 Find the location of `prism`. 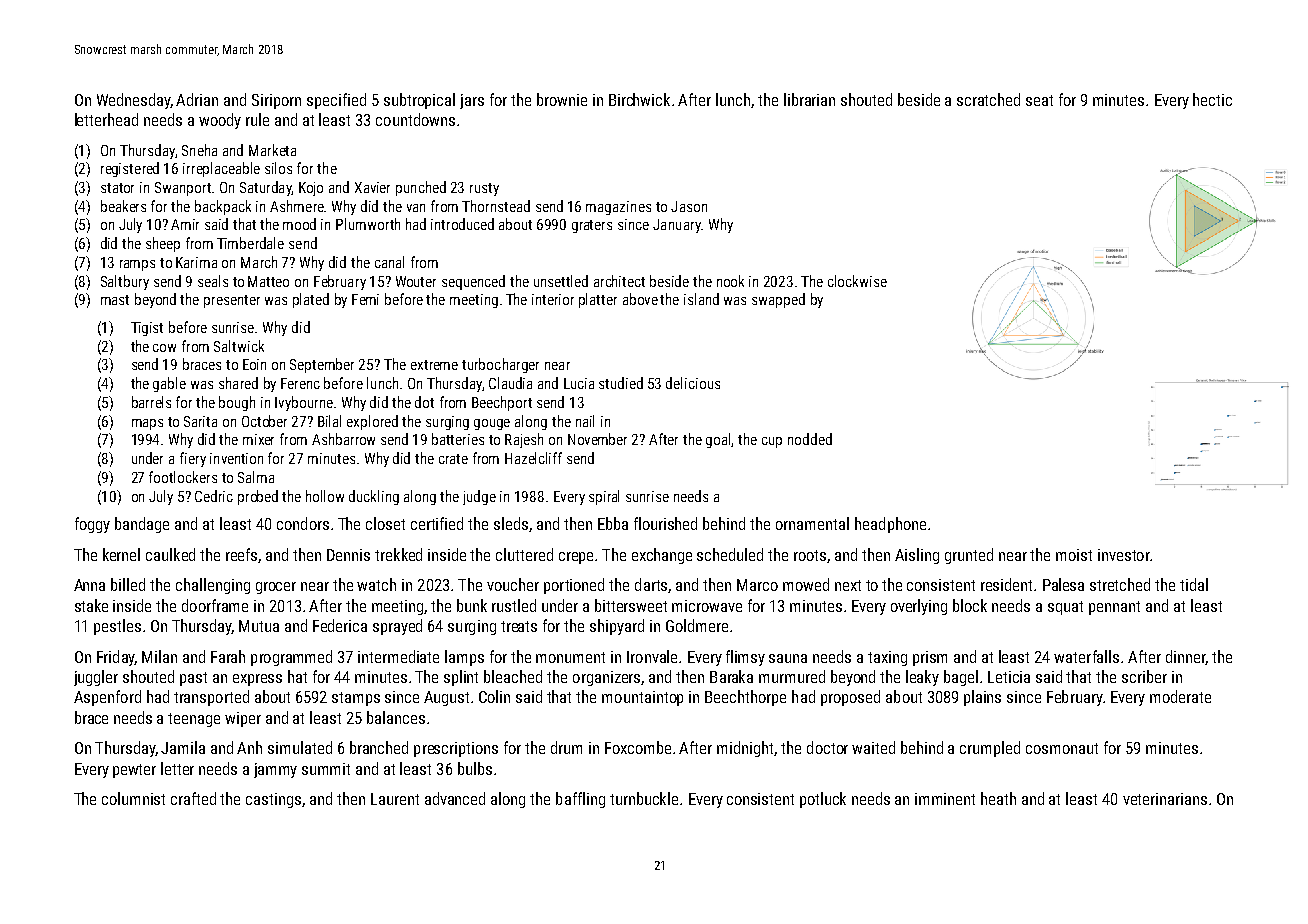

prism is located at coordinates (930, 658).
